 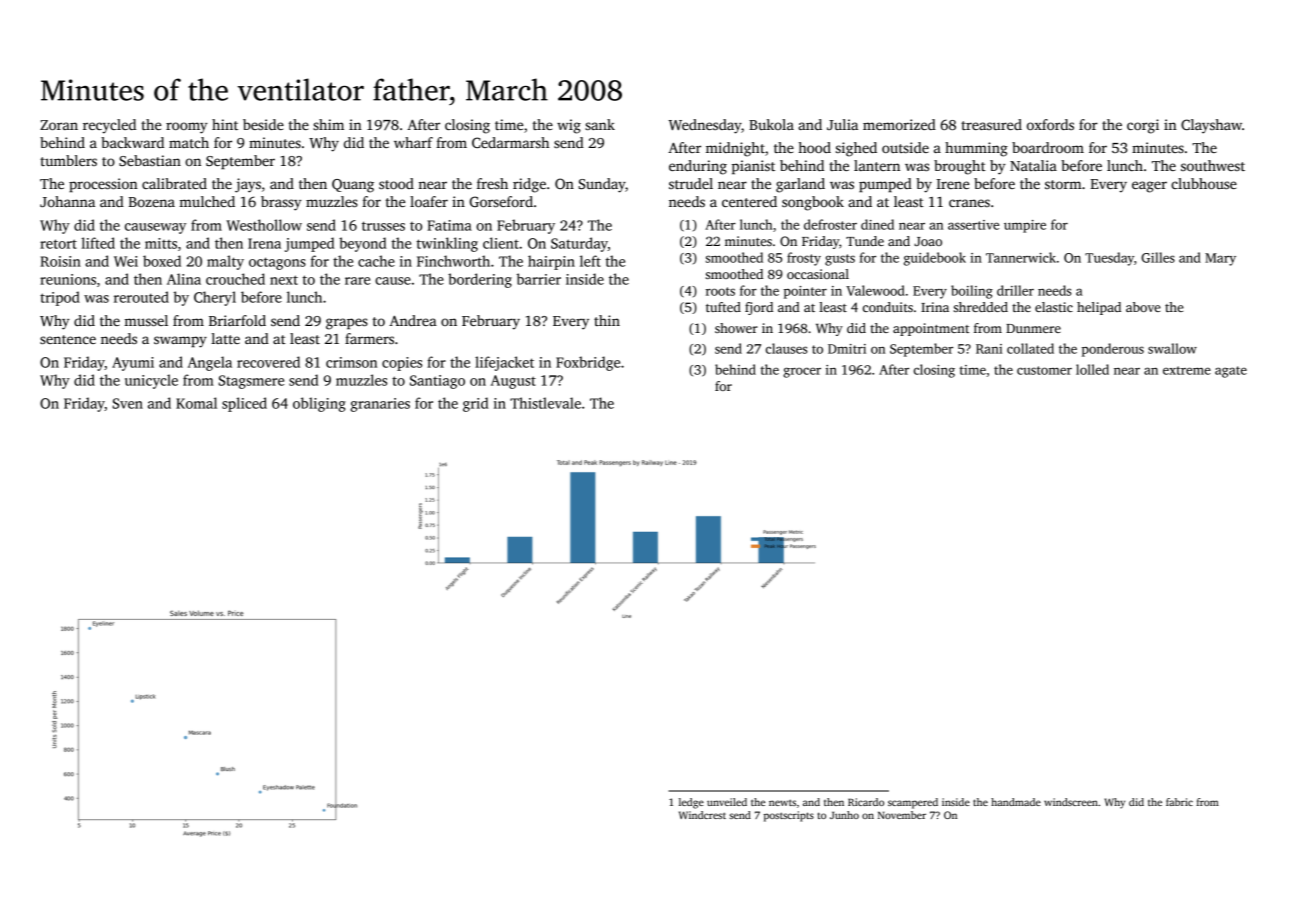 What do you see at coordinates (702, 815) in the page?
I see `Windcrest` at bounding box center [702, 815].
